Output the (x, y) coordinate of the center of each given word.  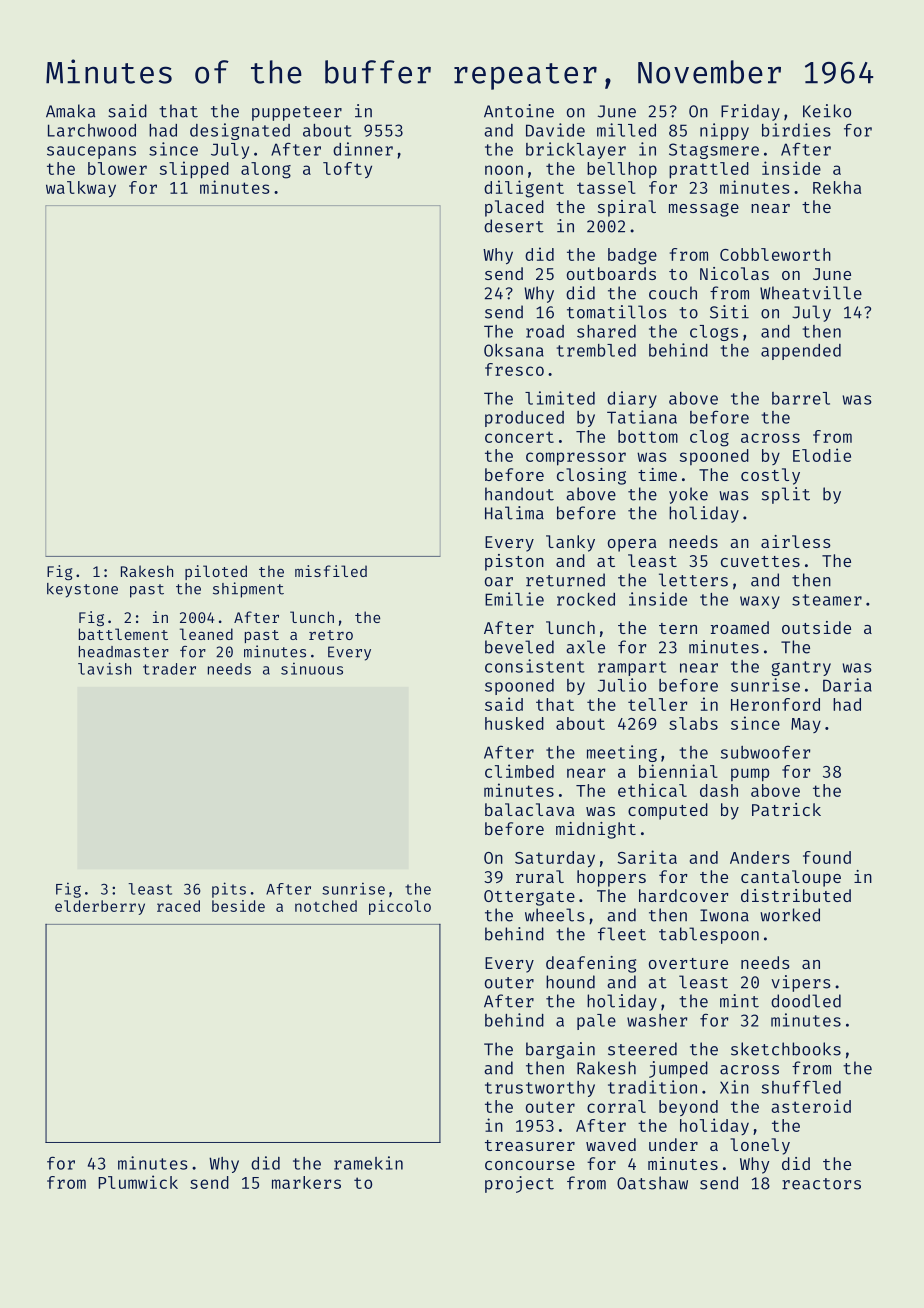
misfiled (331, 571)
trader (169, 669)
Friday (750, 112)
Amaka (70, 111)
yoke (688, 495)
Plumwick (138, 1182)
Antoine (519, 111)
